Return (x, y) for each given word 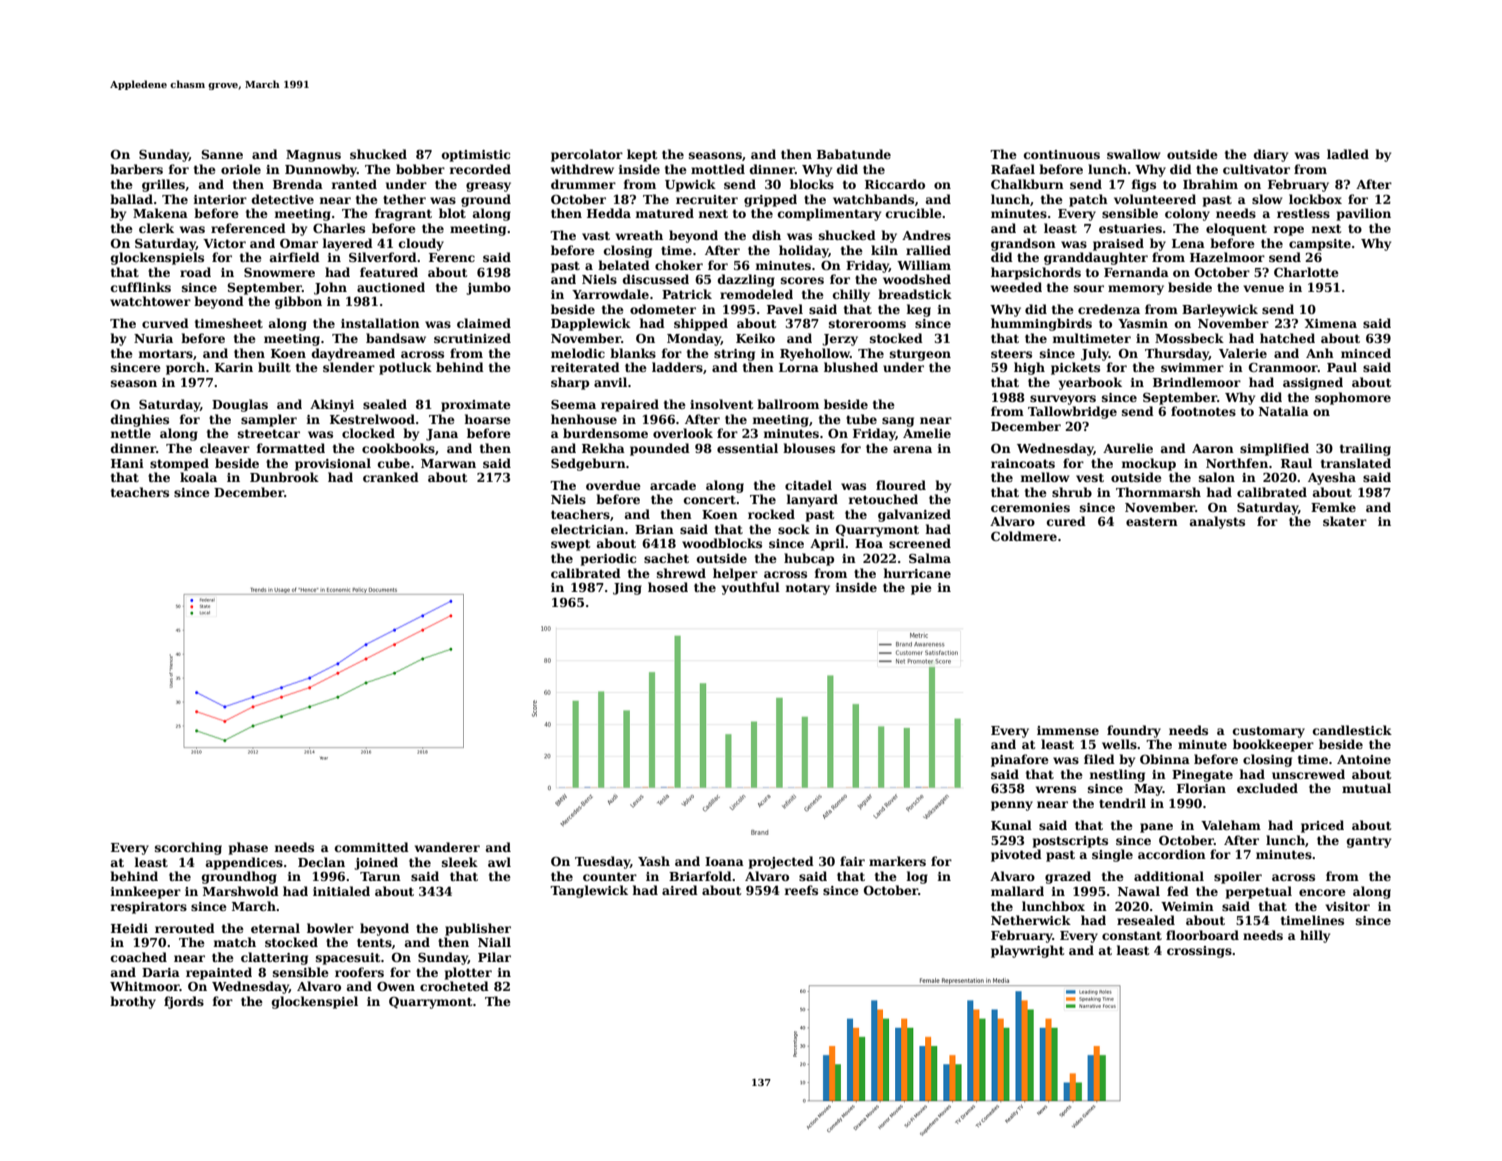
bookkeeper (1273, 745)
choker (679, 265)
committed (372, 847)
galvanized (914, 515)
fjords (184, 1002)
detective (283, 199)
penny (1012, 806)
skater (1345, 521)
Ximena (1331, 323)
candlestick (1352, 730)
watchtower (150, 301)
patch (1088, 200)
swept (570, 545)
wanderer (447, 847)
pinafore (1020, 760)
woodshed (917, 279)
